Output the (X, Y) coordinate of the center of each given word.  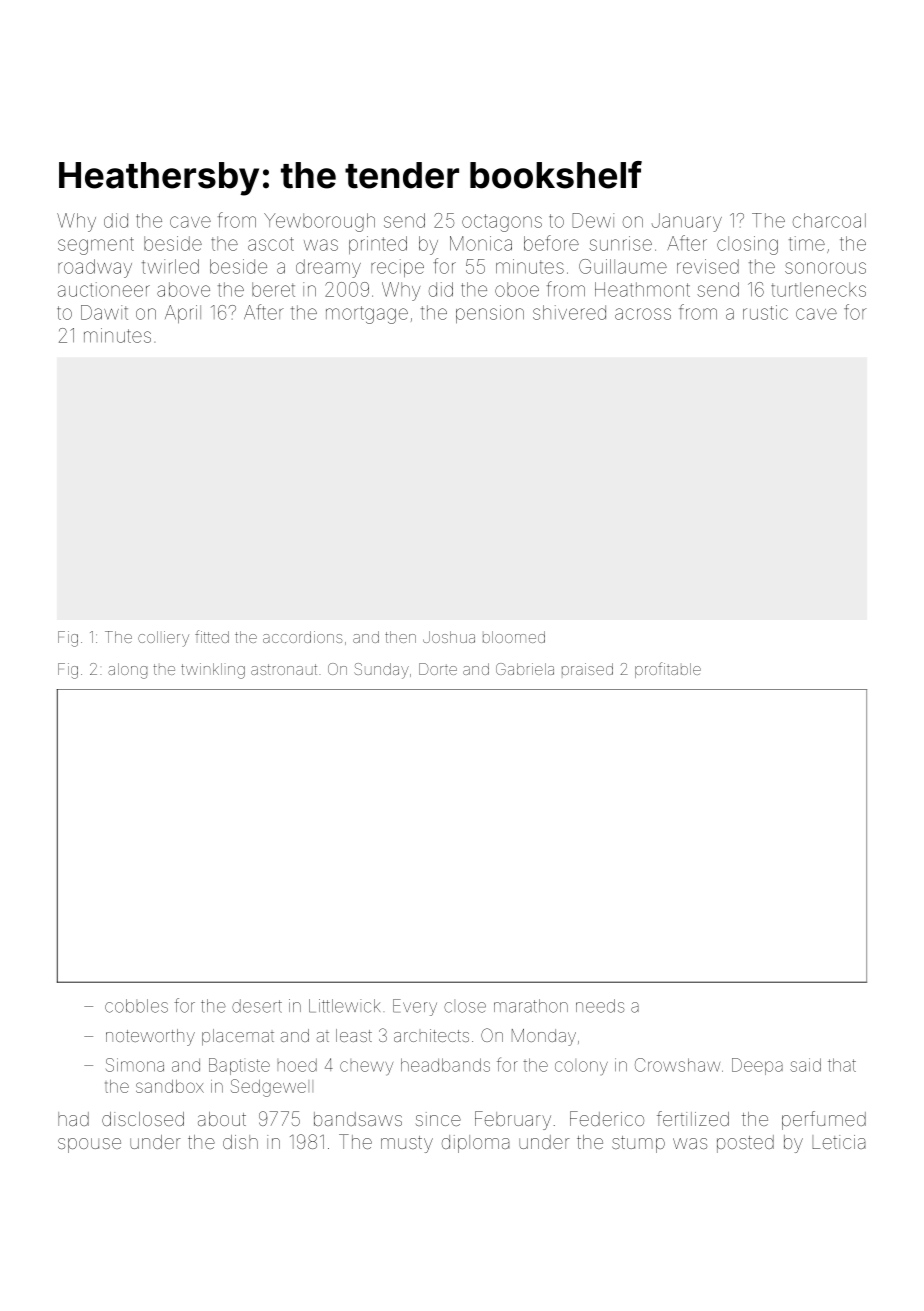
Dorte (438, 669)
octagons (502, 223)
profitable (668, 670)
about (222, 1119)
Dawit (104, 312)
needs (600, 1006)
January (687, 222)
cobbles (136, 1006)
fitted (212, 636)
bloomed (514, 637)
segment (96, 246)
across (643, 314)
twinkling (213, 671)
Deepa (757, 1066)
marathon (531, 1006)
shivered (569, 312)
